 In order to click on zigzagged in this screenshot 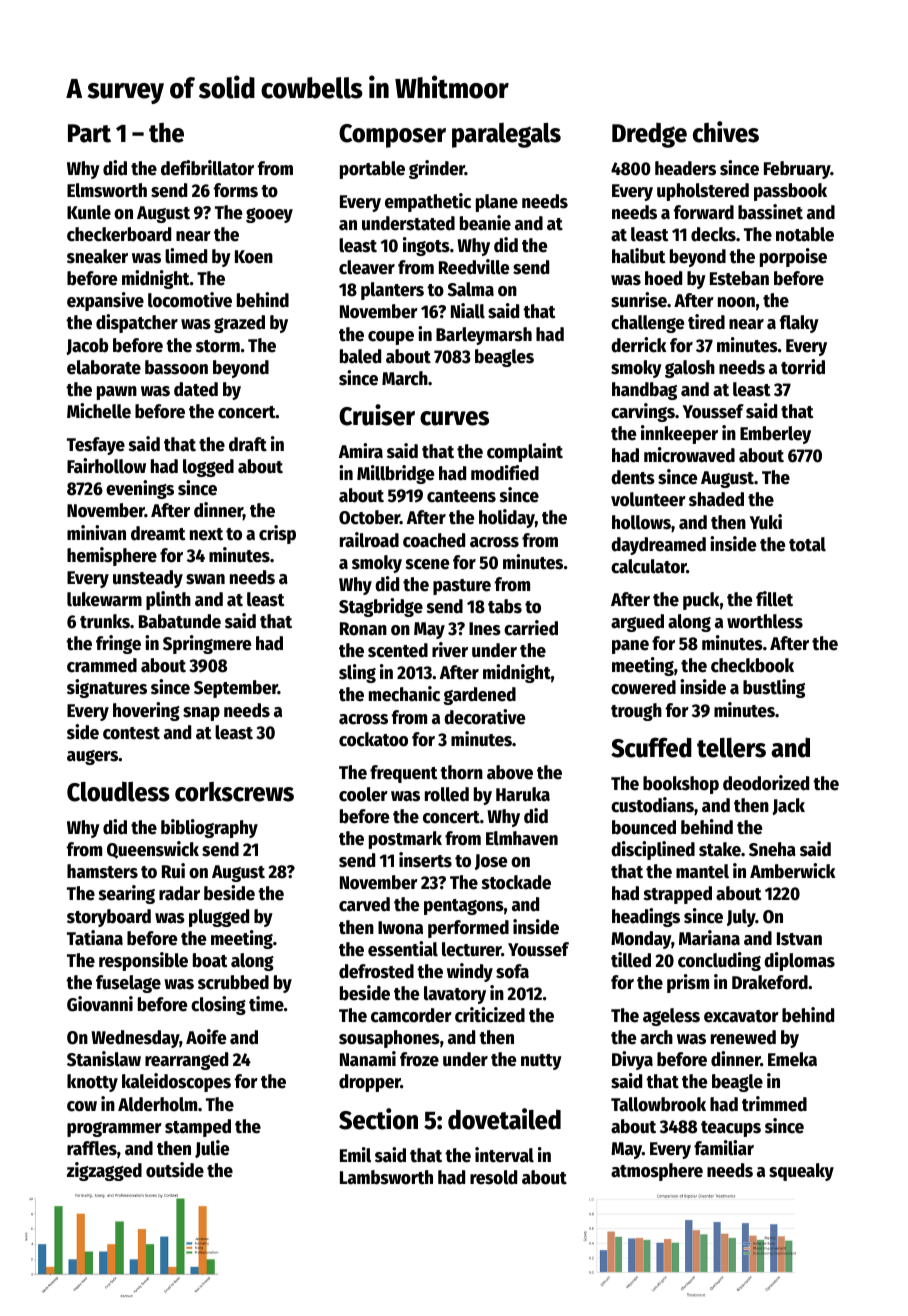, I will do `click(104, 1171)`.
